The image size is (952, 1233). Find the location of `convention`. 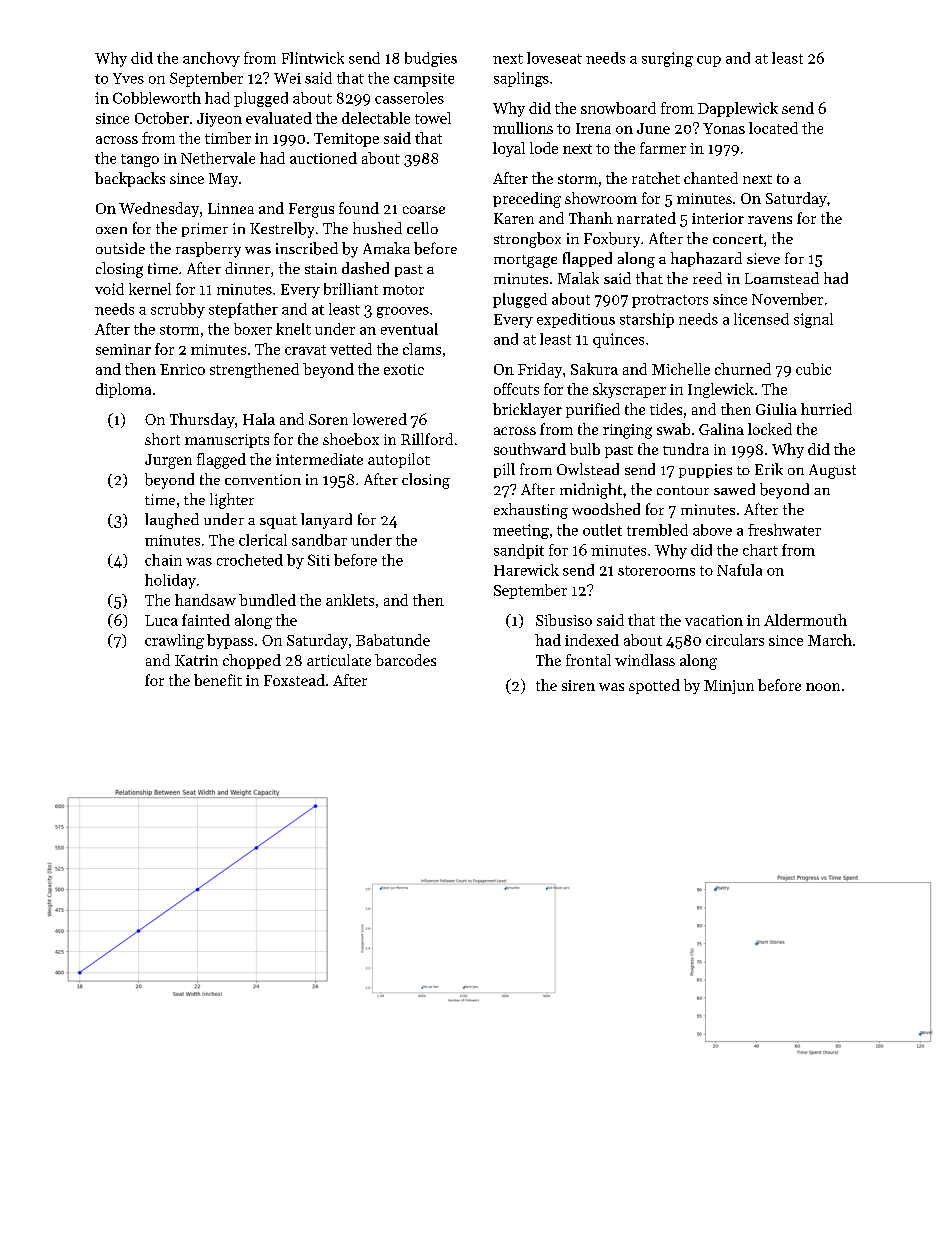

convention is located at coordinates (263, 479).
